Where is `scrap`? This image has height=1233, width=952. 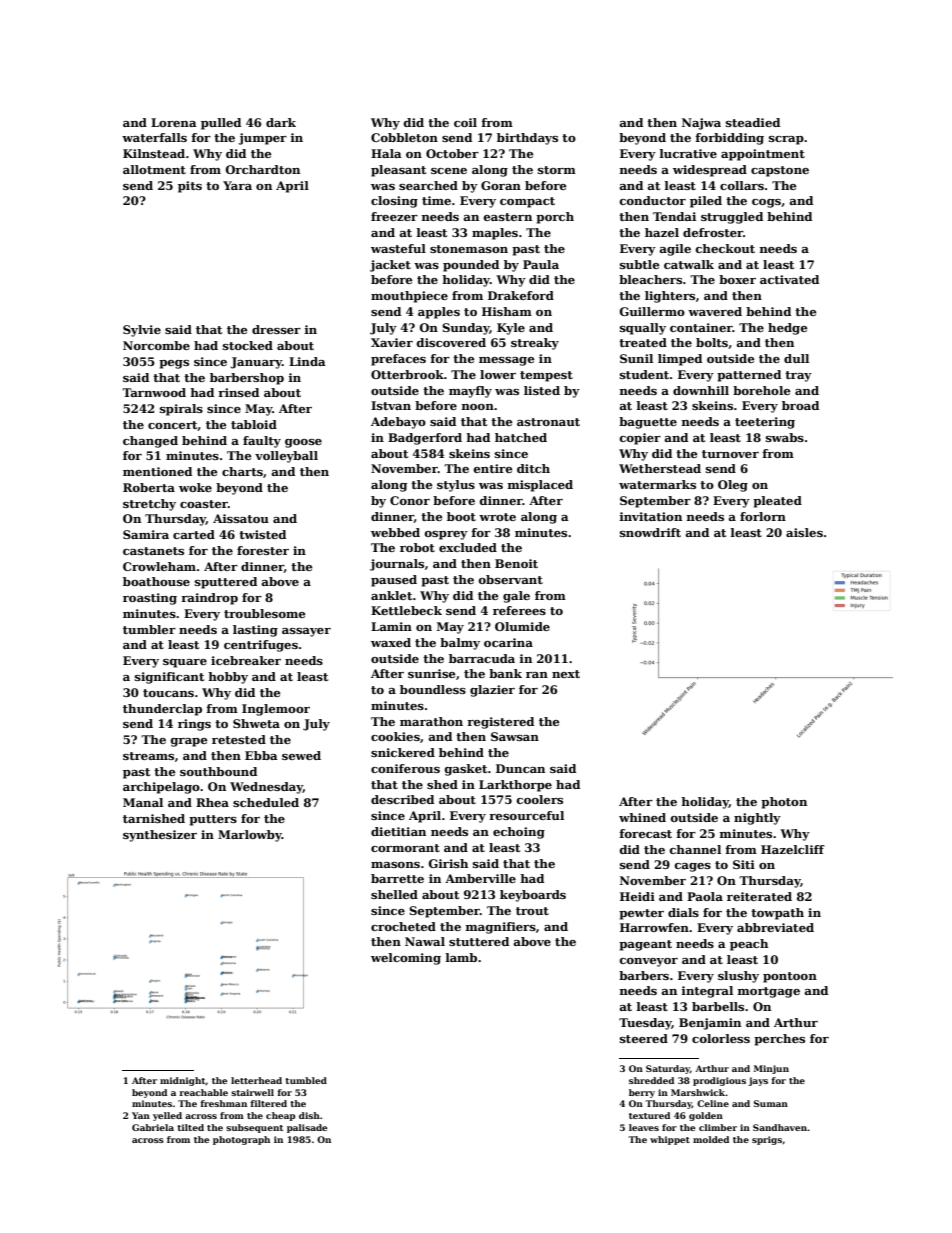 scrap is located at coordinates (786, 140).
